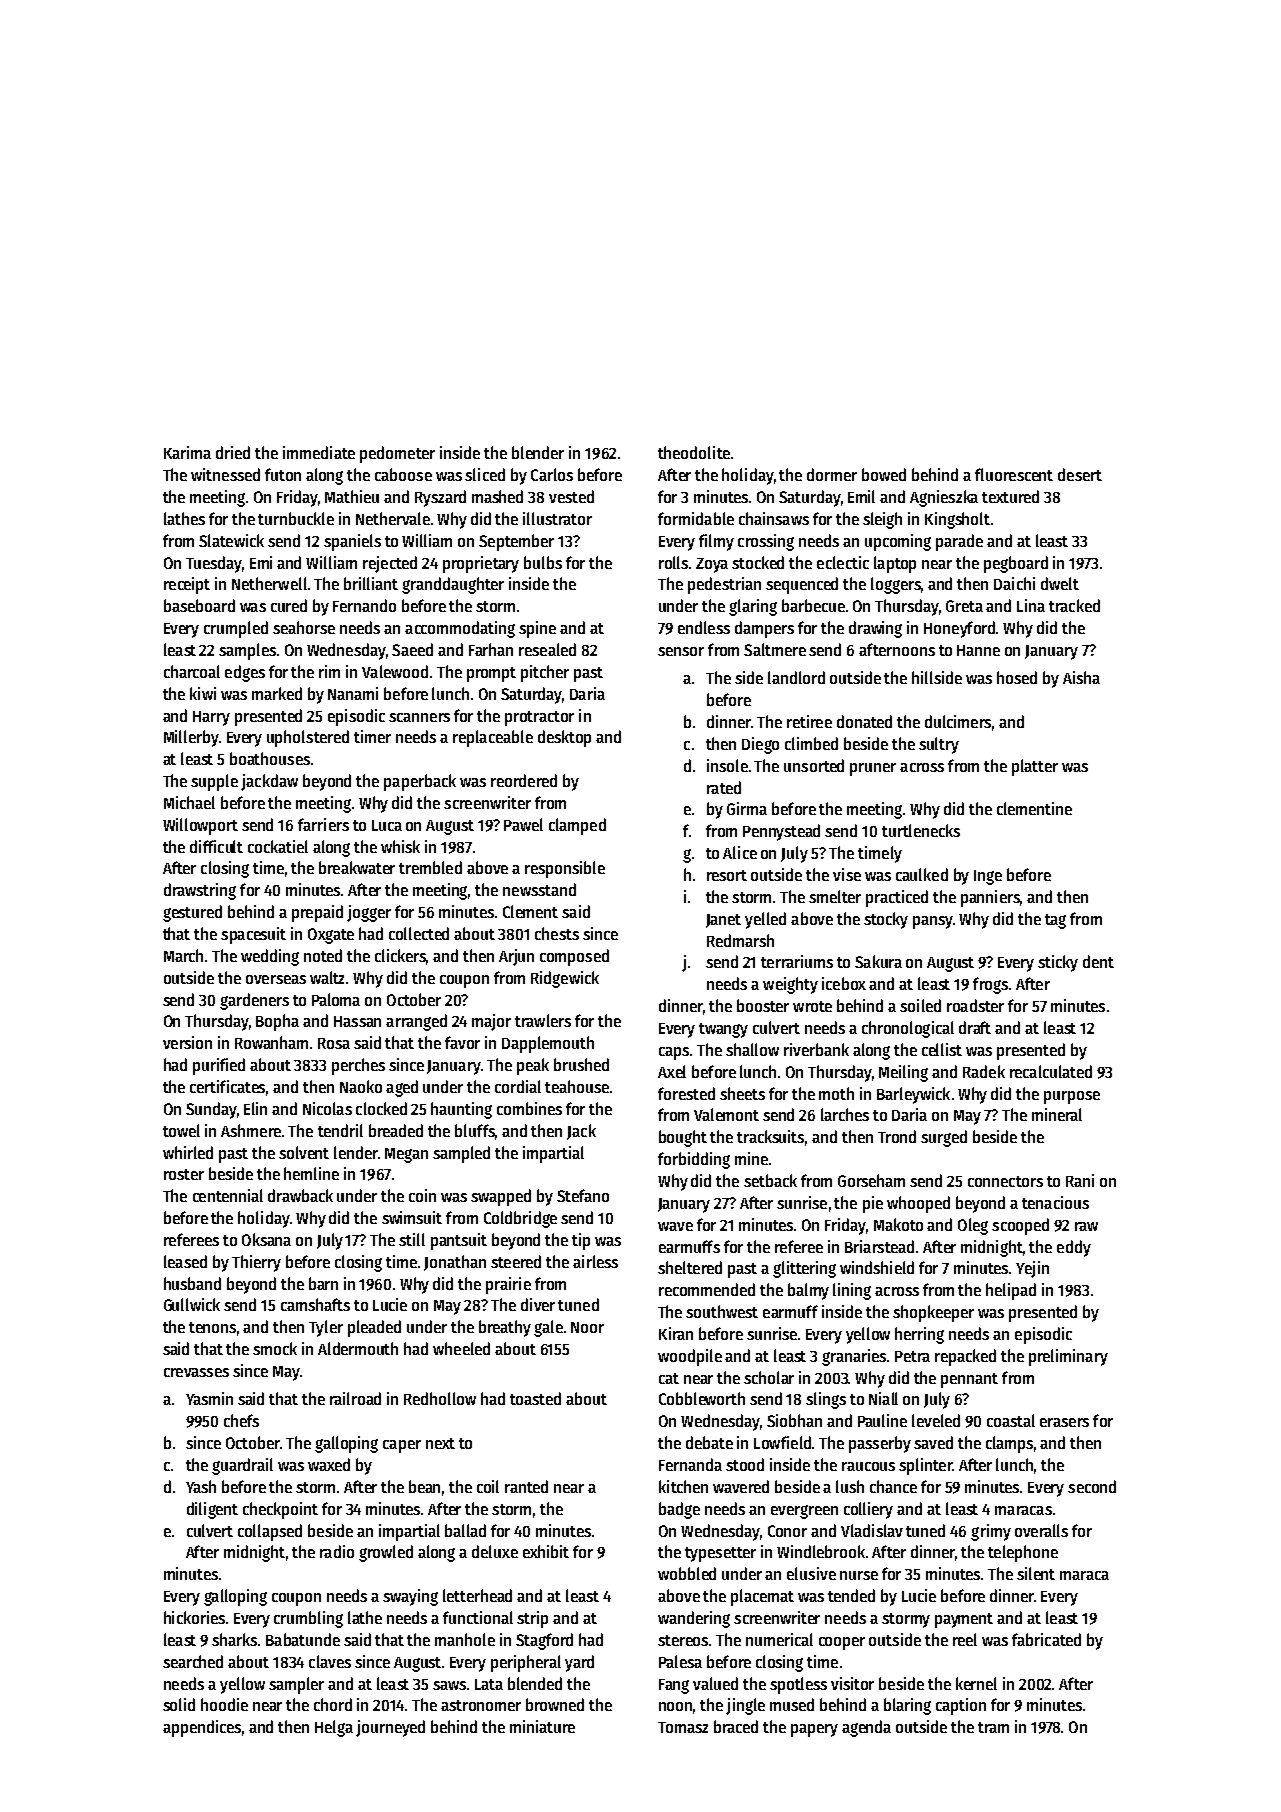  Describe the element at coordinates (412, 649) in the image. I see `Saeed` at that location.
